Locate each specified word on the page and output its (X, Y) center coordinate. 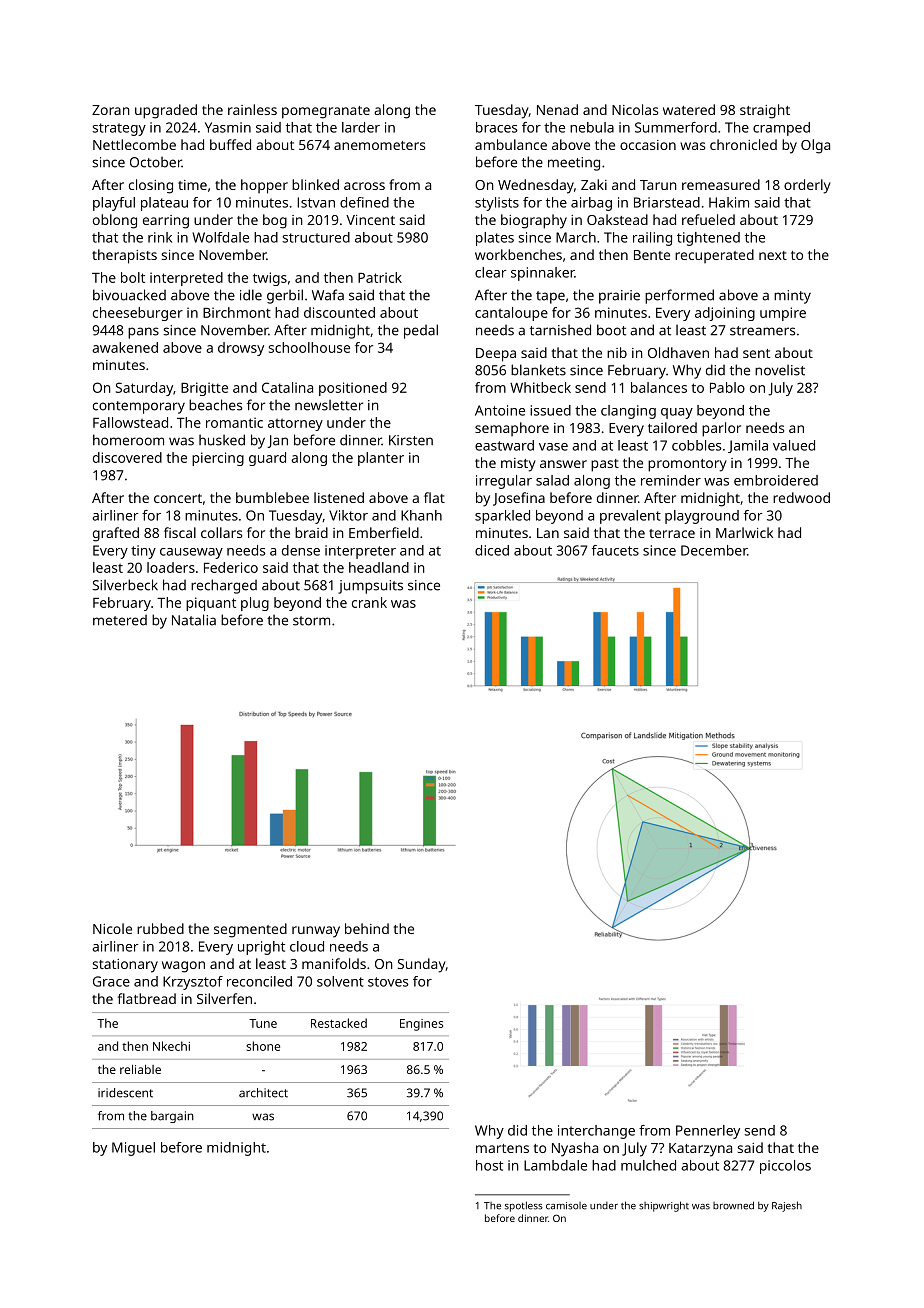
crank (369, 602)
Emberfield (384, 532)
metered (120, 620)
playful (114, 204)
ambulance (511, 144)
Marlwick (744, 532)
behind (367, 928)
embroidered (776, 480)
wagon (183, 967)
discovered (127, 457)
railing (652, 239)
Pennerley (708, 1132)
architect (263, 1093)
